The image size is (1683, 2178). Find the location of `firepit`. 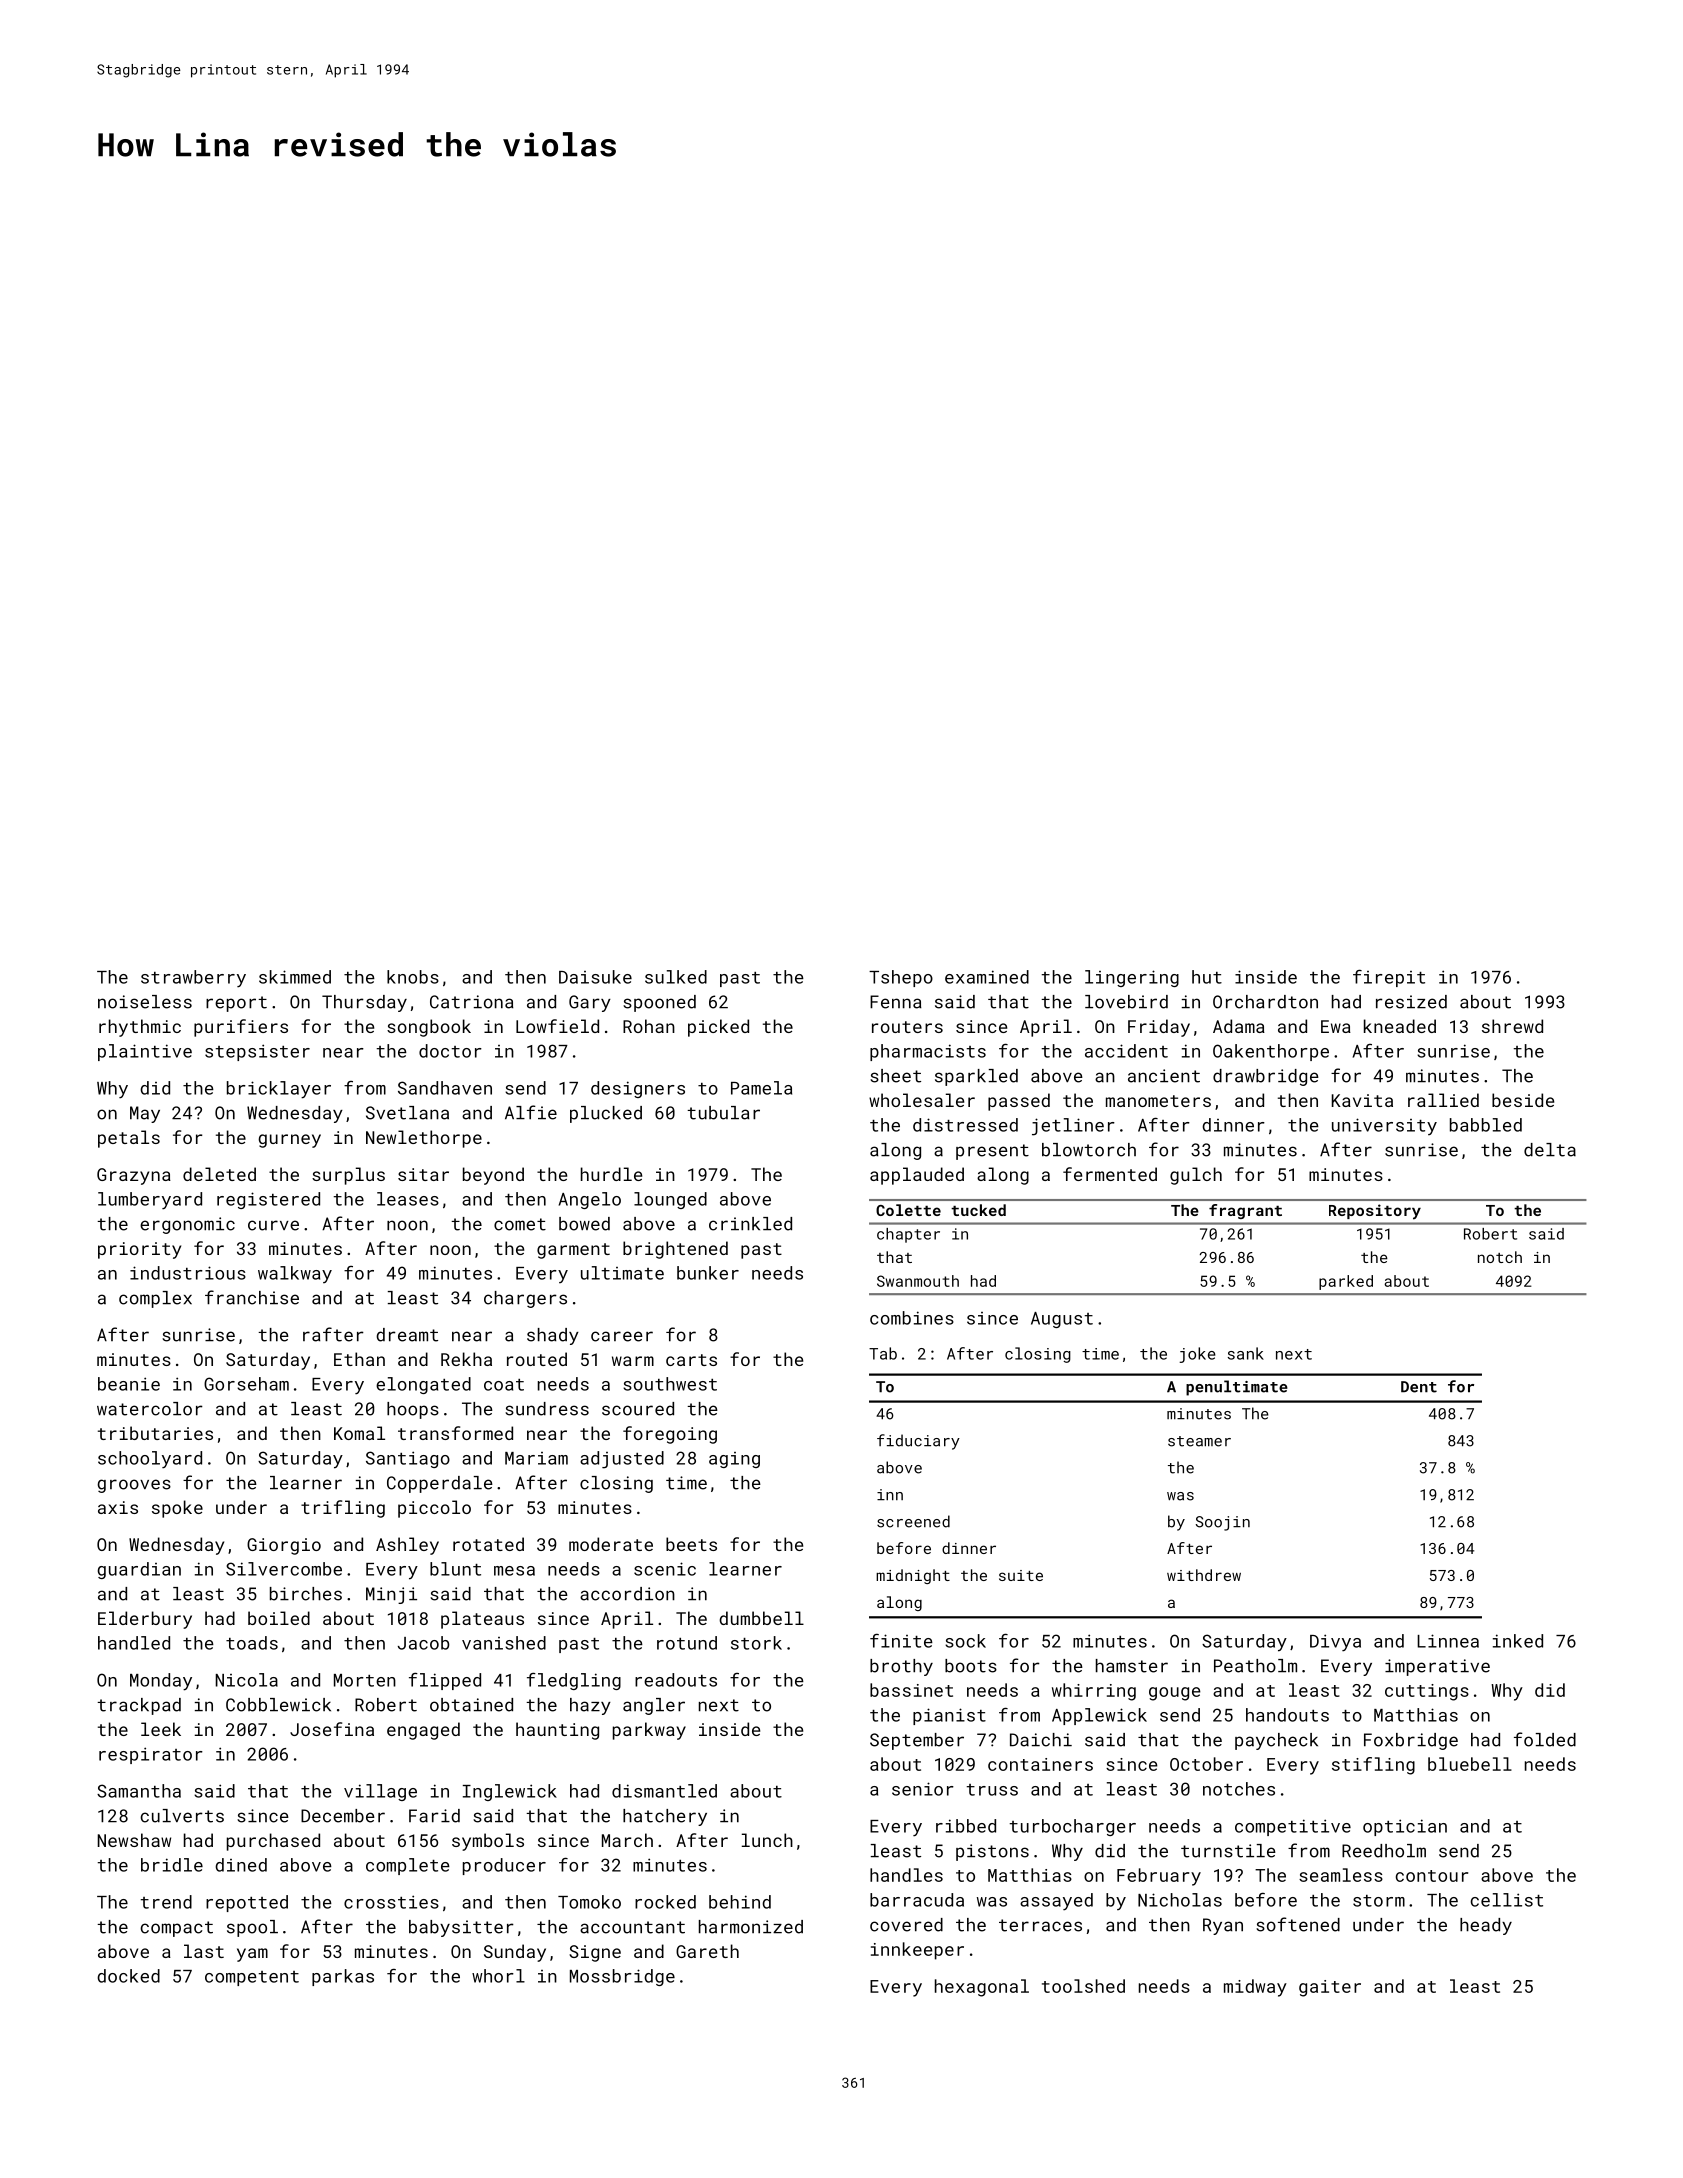

firepit is located at coordinates (1389, 978).
